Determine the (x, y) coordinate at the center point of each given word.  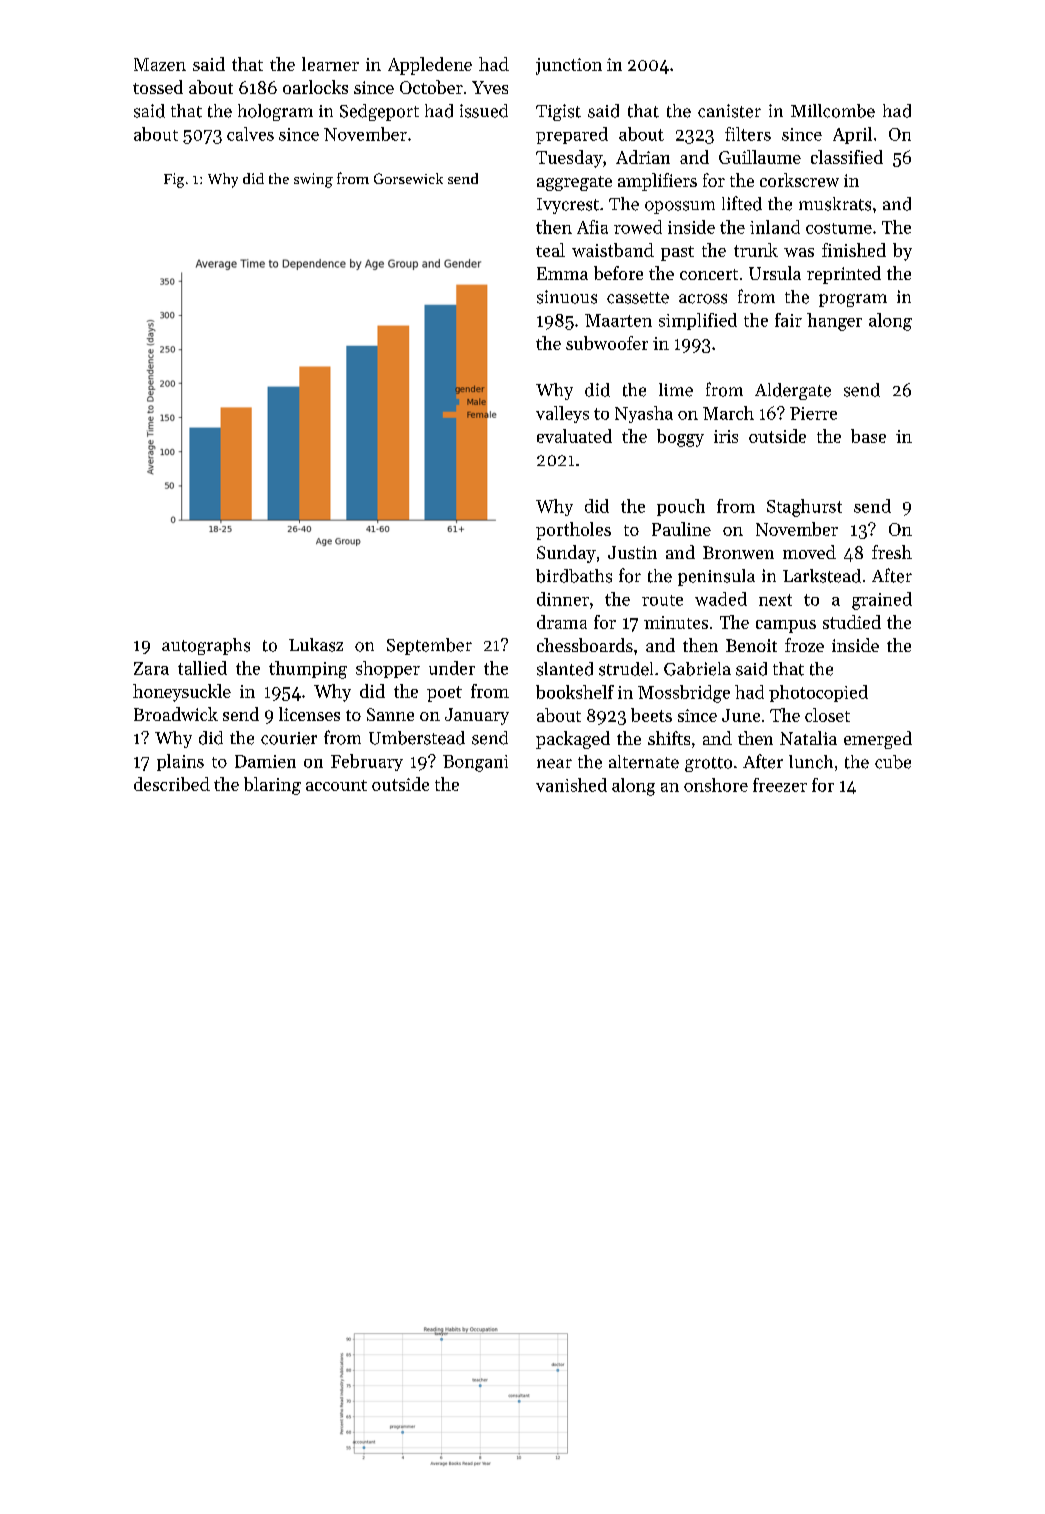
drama (562, 622)
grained (882, 601)
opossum (680, 207)
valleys (562, 414)
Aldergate (793, 391)
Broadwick (176, 714)
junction (569, 66)
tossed (158, 87)
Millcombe (833, 111)
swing (313, 180)
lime (676, 390)
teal (550, 250)
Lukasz (316, 645)
